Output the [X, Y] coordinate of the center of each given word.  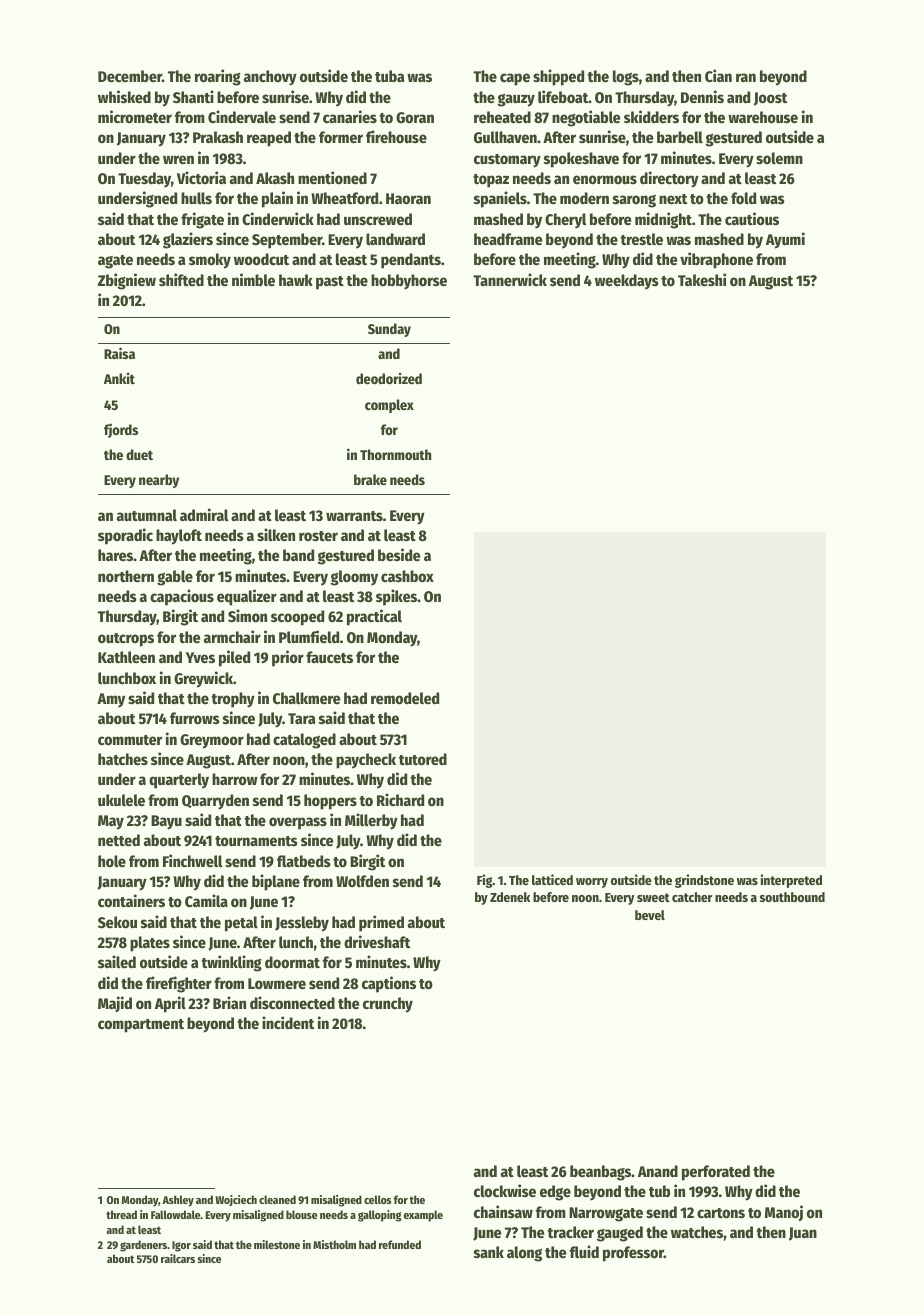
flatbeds [304, 861]
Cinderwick [278, 218]
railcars [178, 1258]
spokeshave [581, 160]
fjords [121, 430]
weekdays [627, 282]
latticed [552, 879]
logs [626, 78]
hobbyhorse [409, 282]
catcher [692, 897]
